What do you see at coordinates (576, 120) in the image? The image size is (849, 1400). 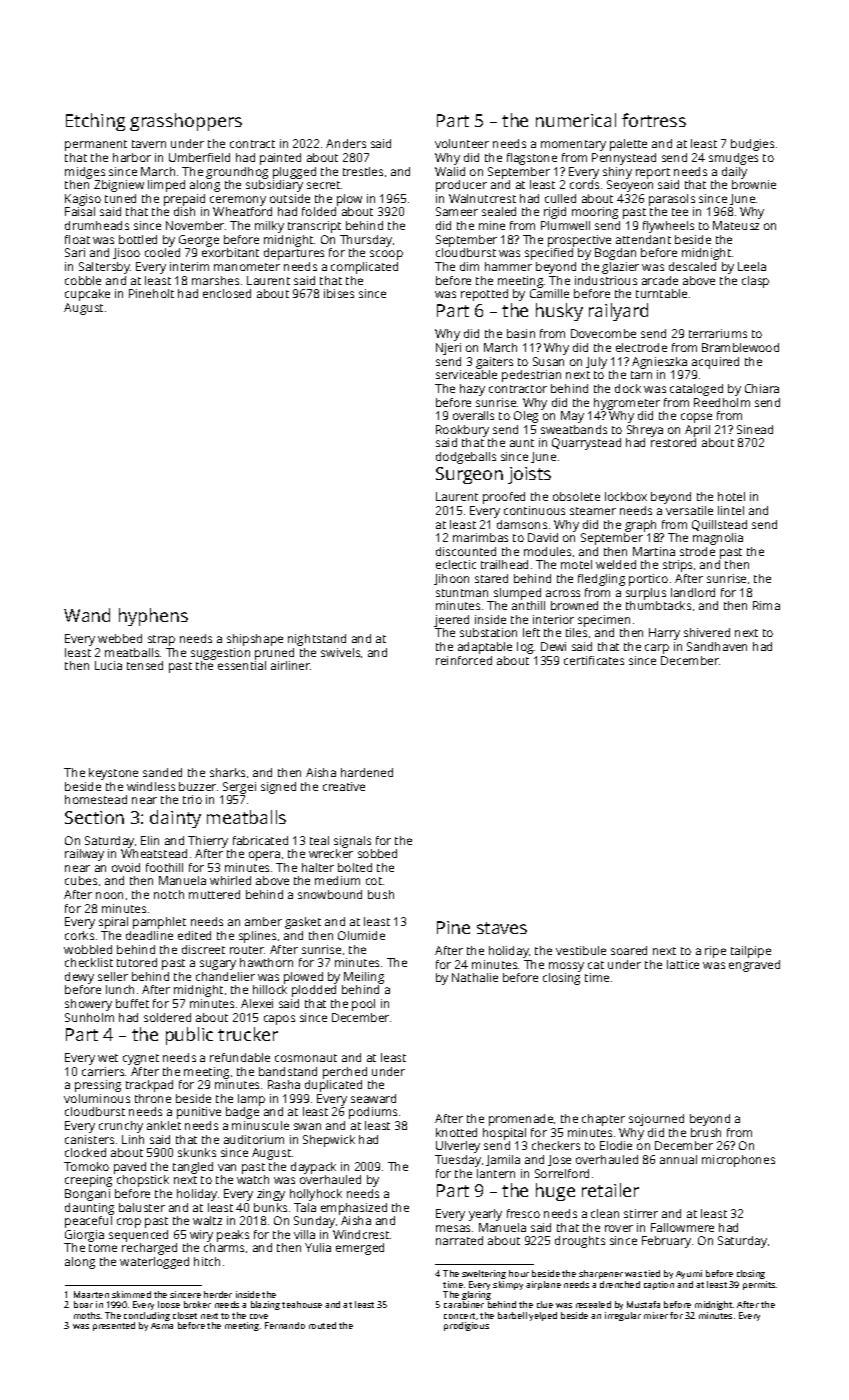 I see `numerical` at bounding box center [576, 120].
